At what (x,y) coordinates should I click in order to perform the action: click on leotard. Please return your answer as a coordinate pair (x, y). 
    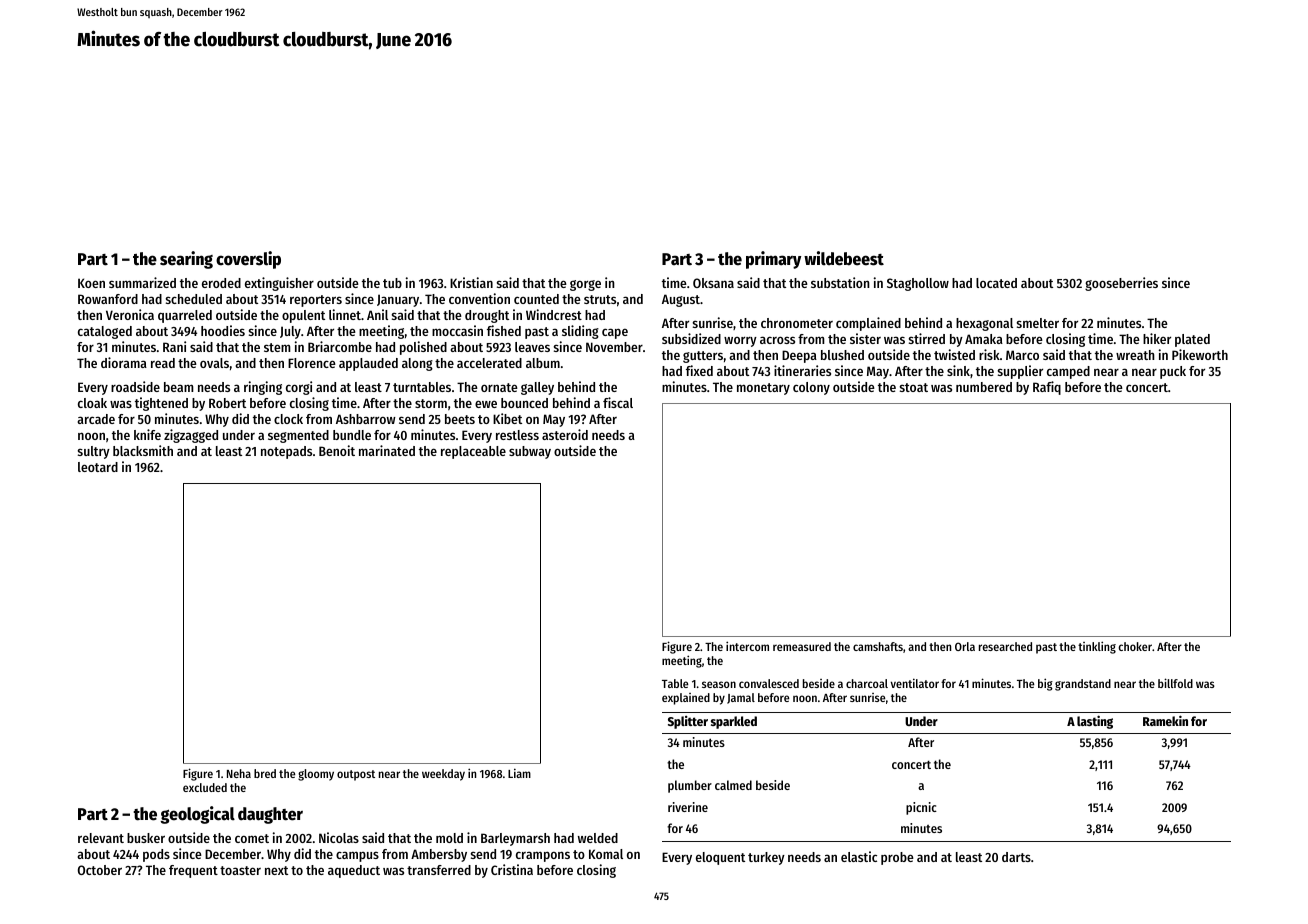
    Looking at the image, I should click on (98, 467).
